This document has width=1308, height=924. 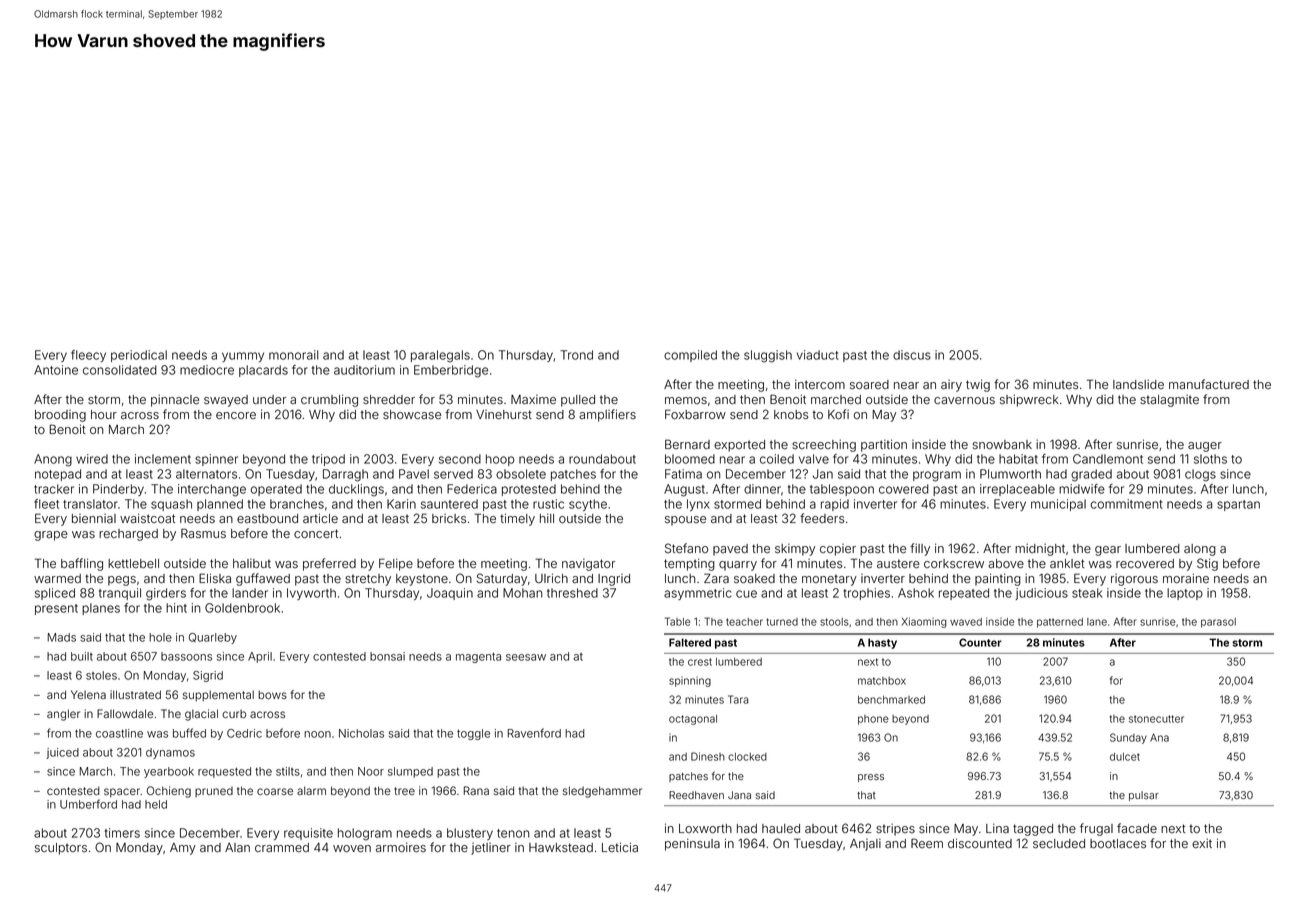 What do you see at coordinates (88, 804) in the document?
I see `Umberford` at bounding box center [88, 804].
